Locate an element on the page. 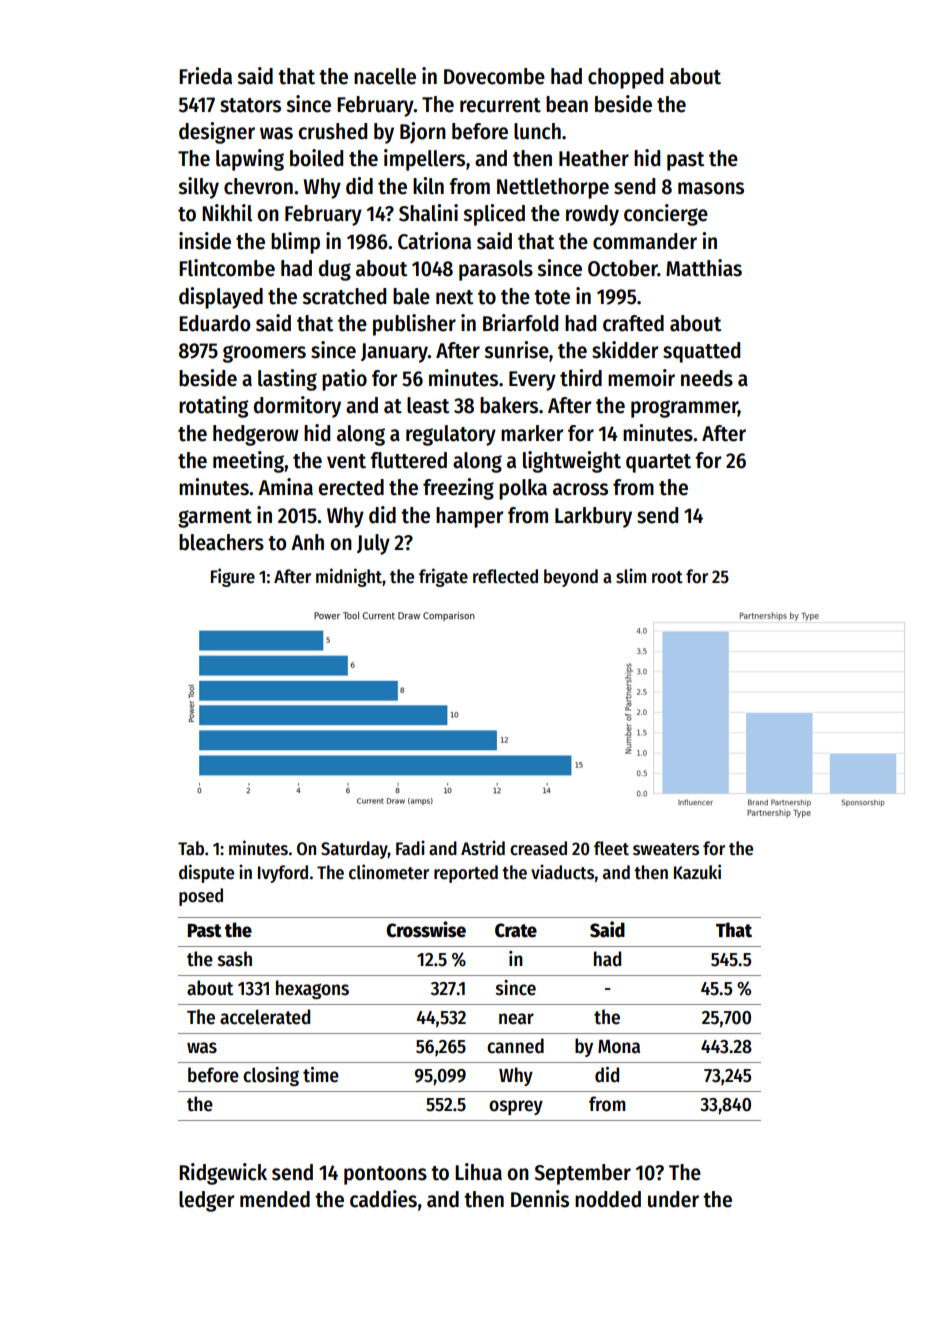 Image resolution: width=939 pixels, height=1332 pixels. quartet is located at coordinates (658, 463).
